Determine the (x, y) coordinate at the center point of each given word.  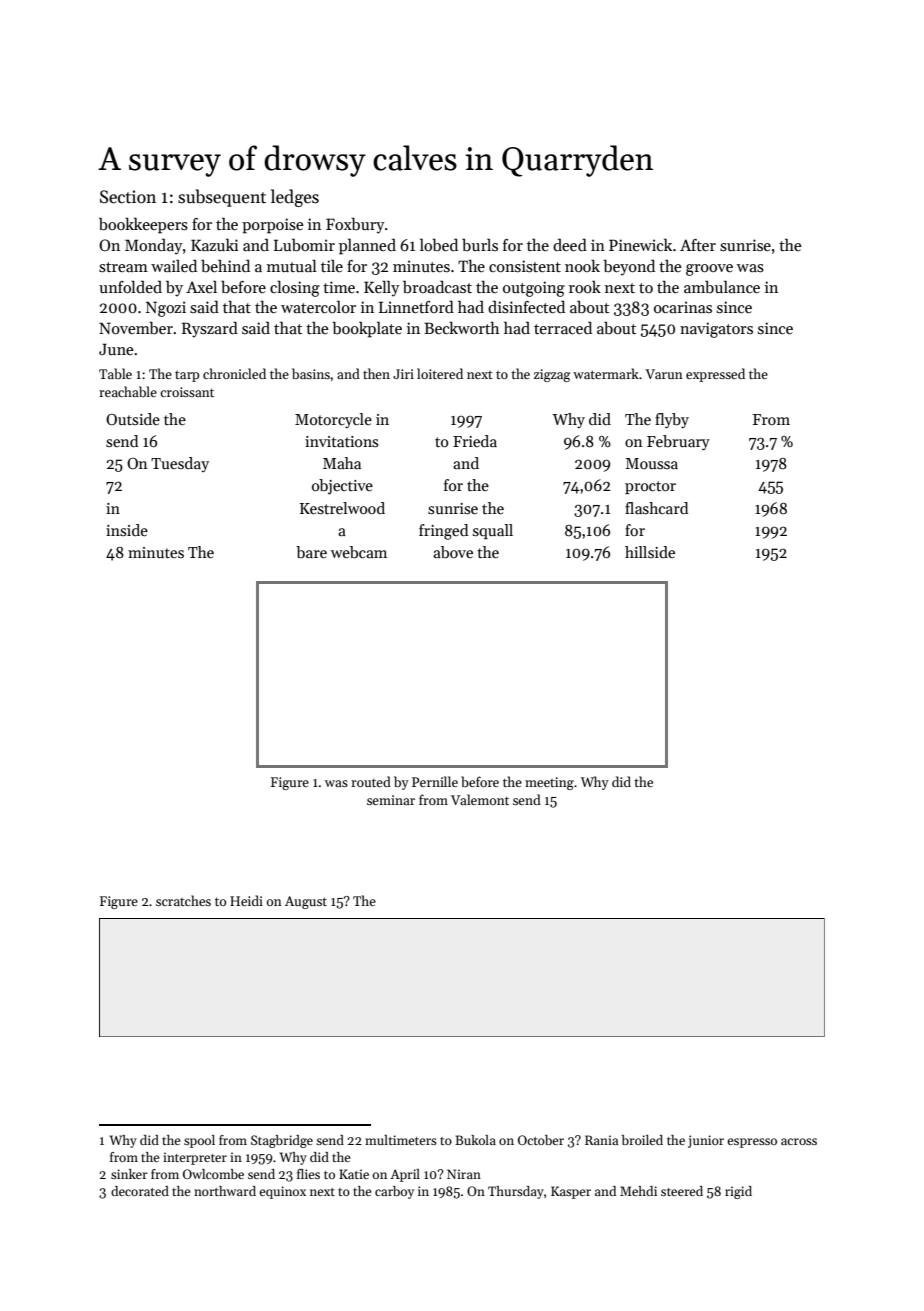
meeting (549, 783)
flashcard (656, 508)
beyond (629, 267)
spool (199, 1141)
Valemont (480, 799)
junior (706, 1141)
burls (480, 244)
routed (371, 781)
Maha (342, 463)
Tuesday (180, 464)
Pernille (435, 781)
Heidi (246, 900)
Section (128, 197)
